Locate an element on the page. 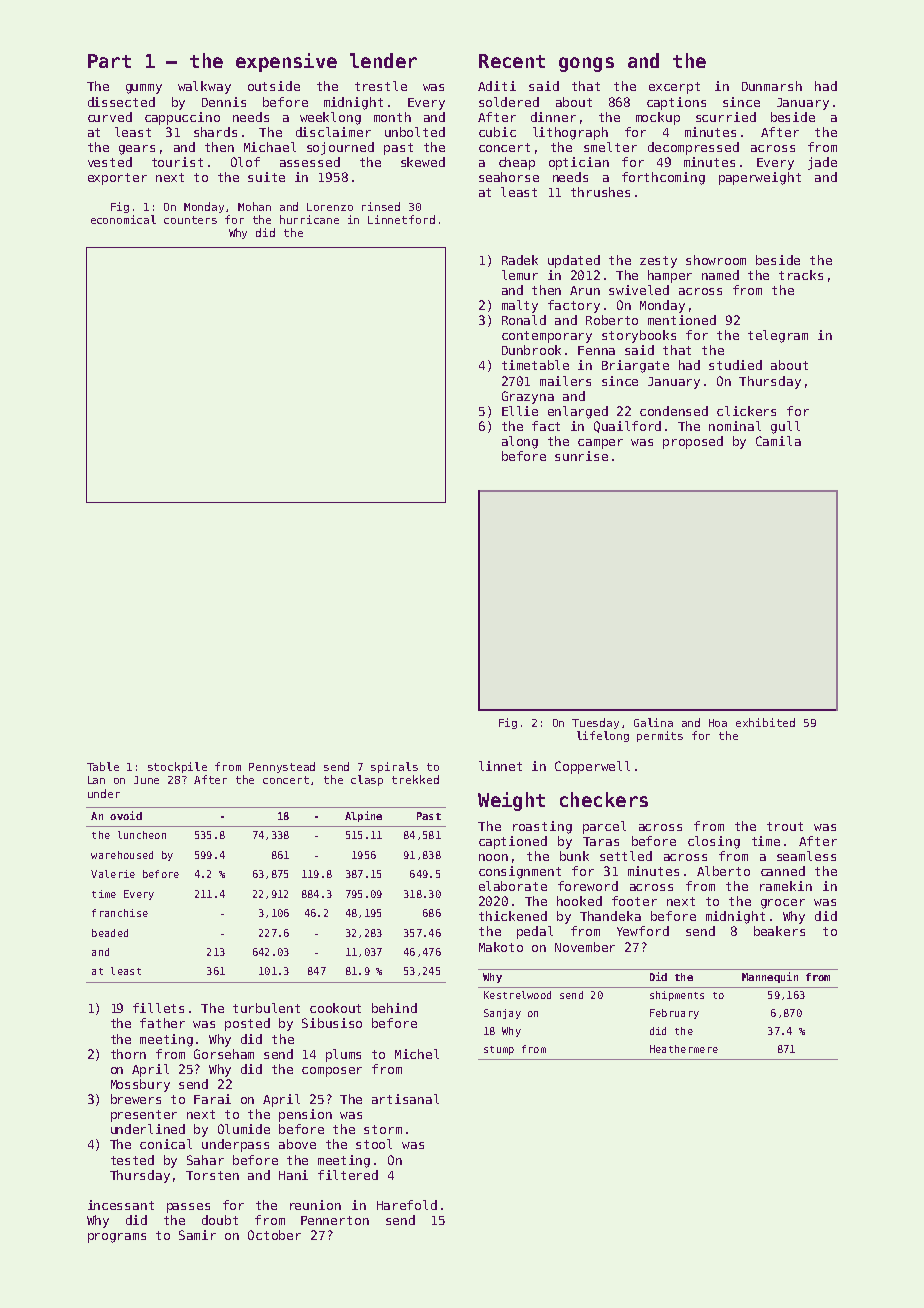 Image resolution: width=924 pixels, height=1308 pixels. Dunmarsh is located at coordinates (772, 86).
